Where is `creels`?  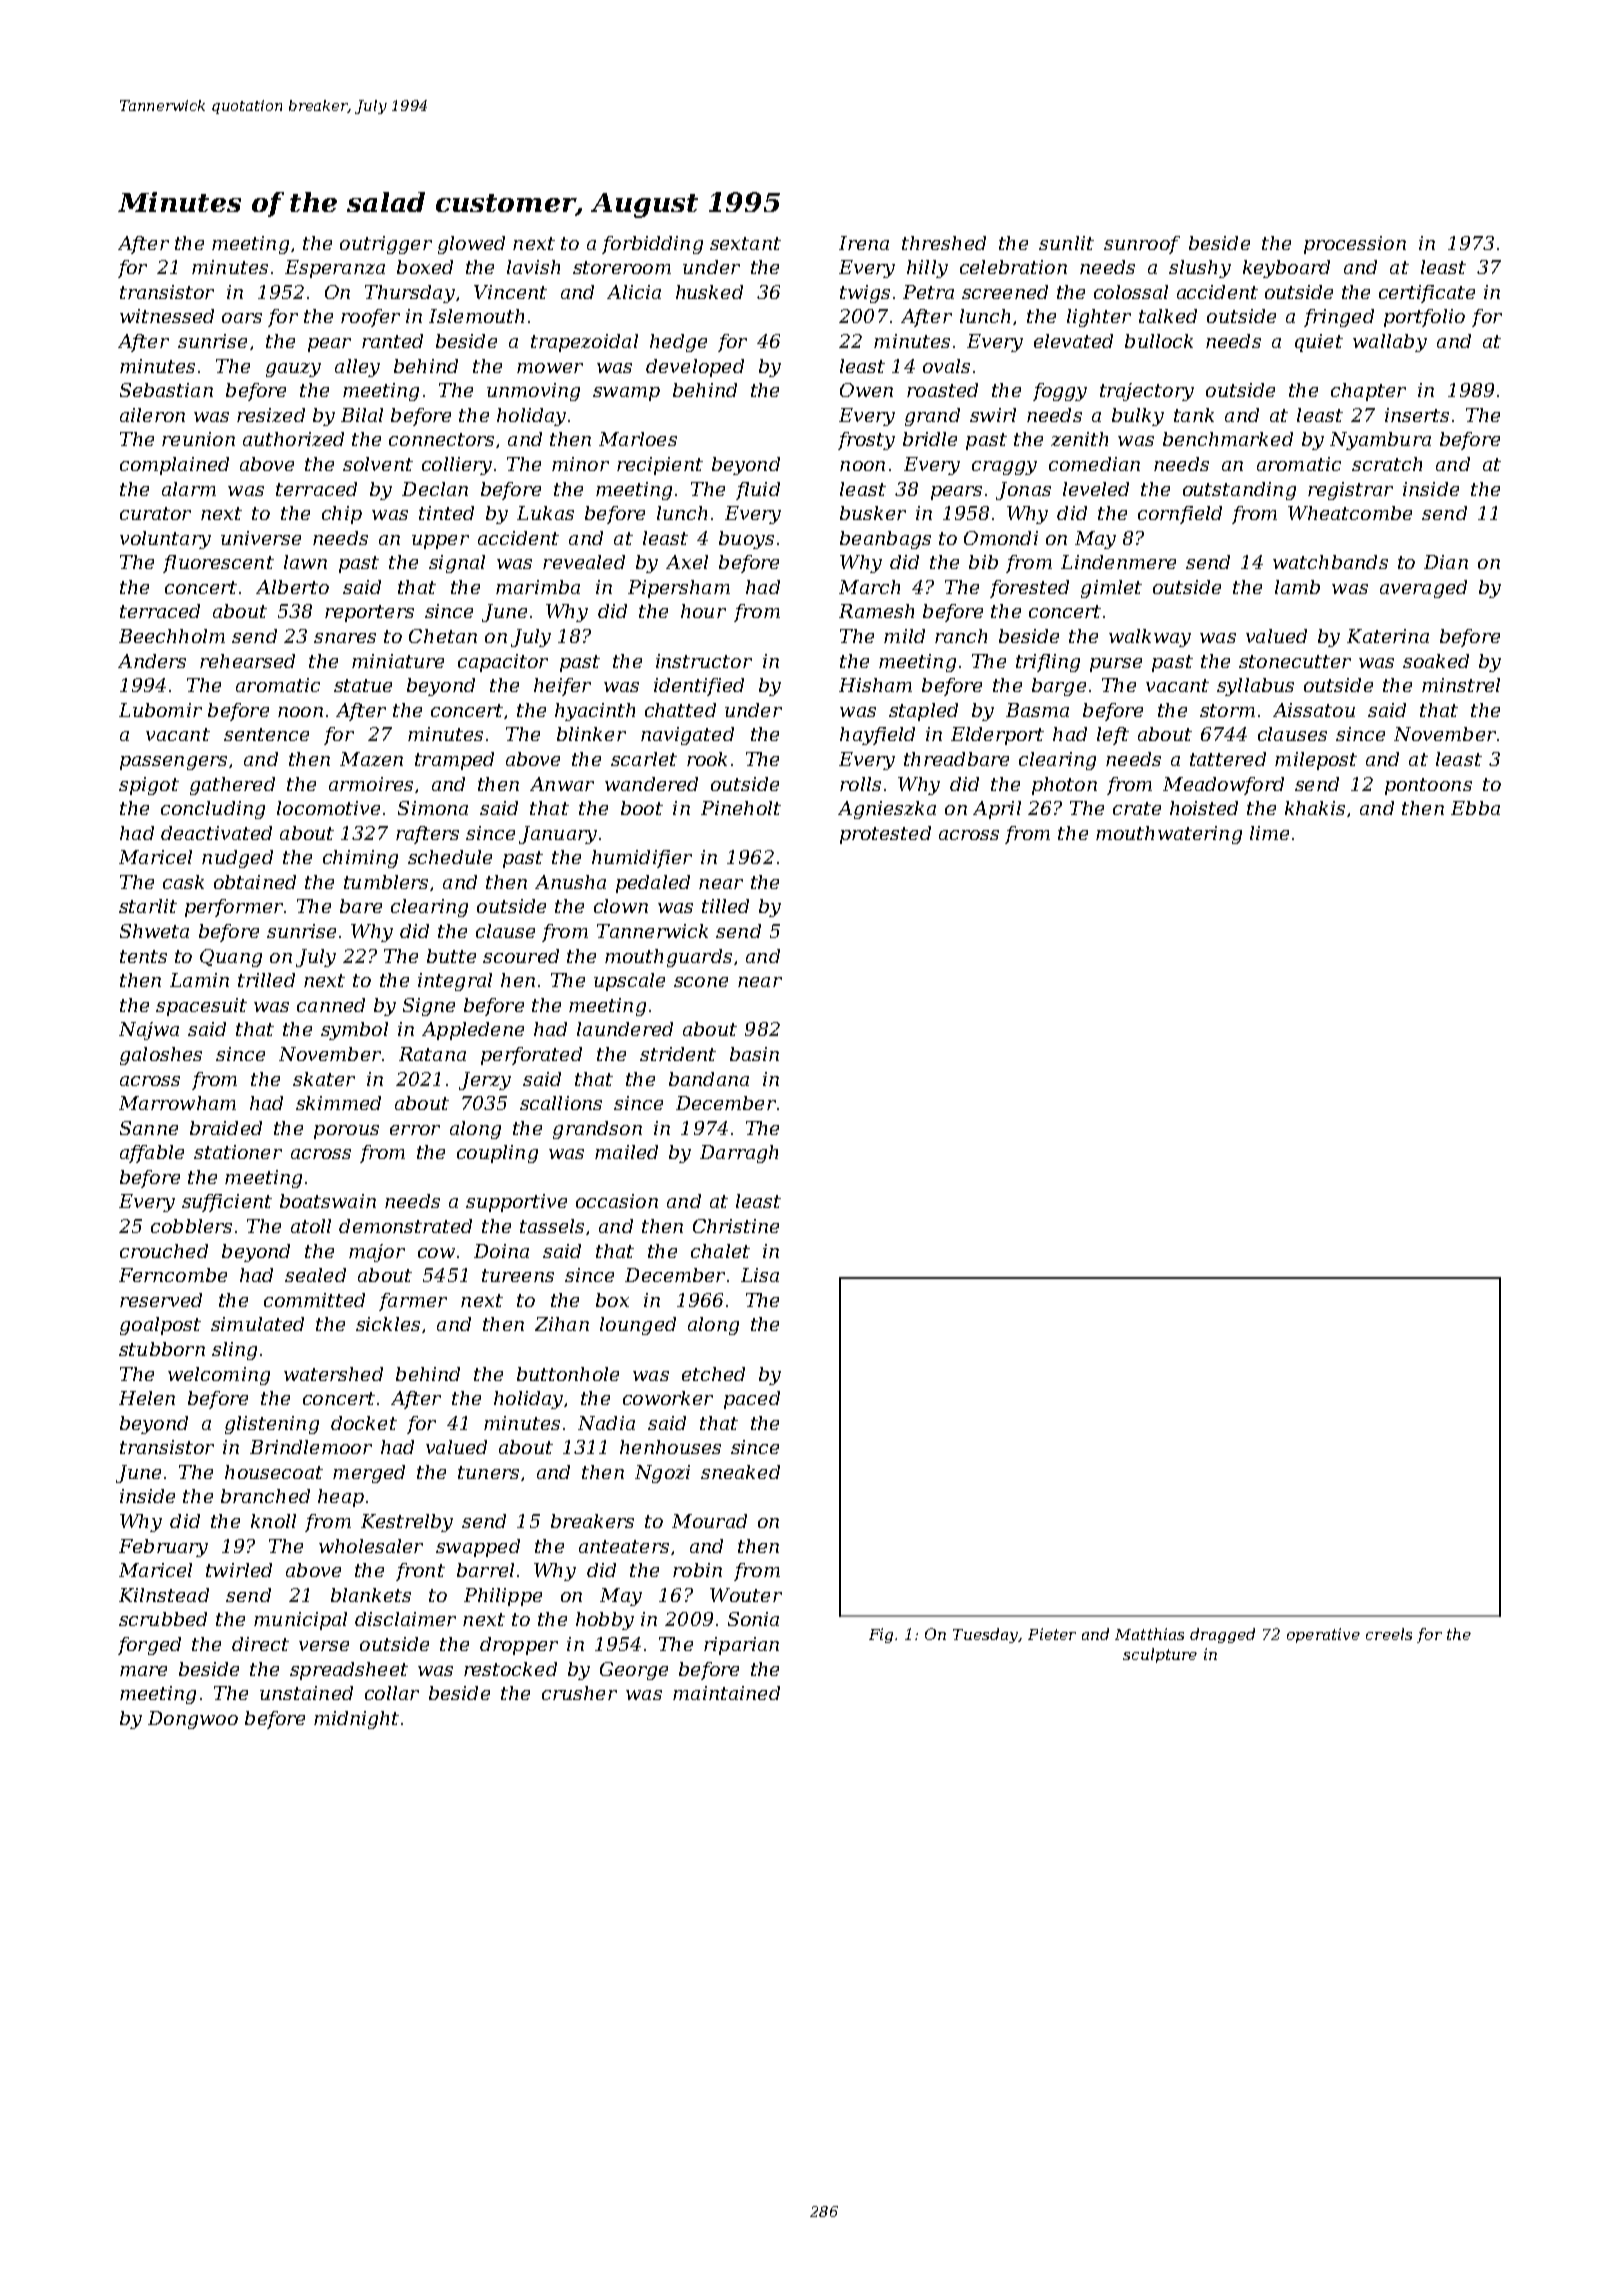 creels is located at coordinates (1389, 1634).
